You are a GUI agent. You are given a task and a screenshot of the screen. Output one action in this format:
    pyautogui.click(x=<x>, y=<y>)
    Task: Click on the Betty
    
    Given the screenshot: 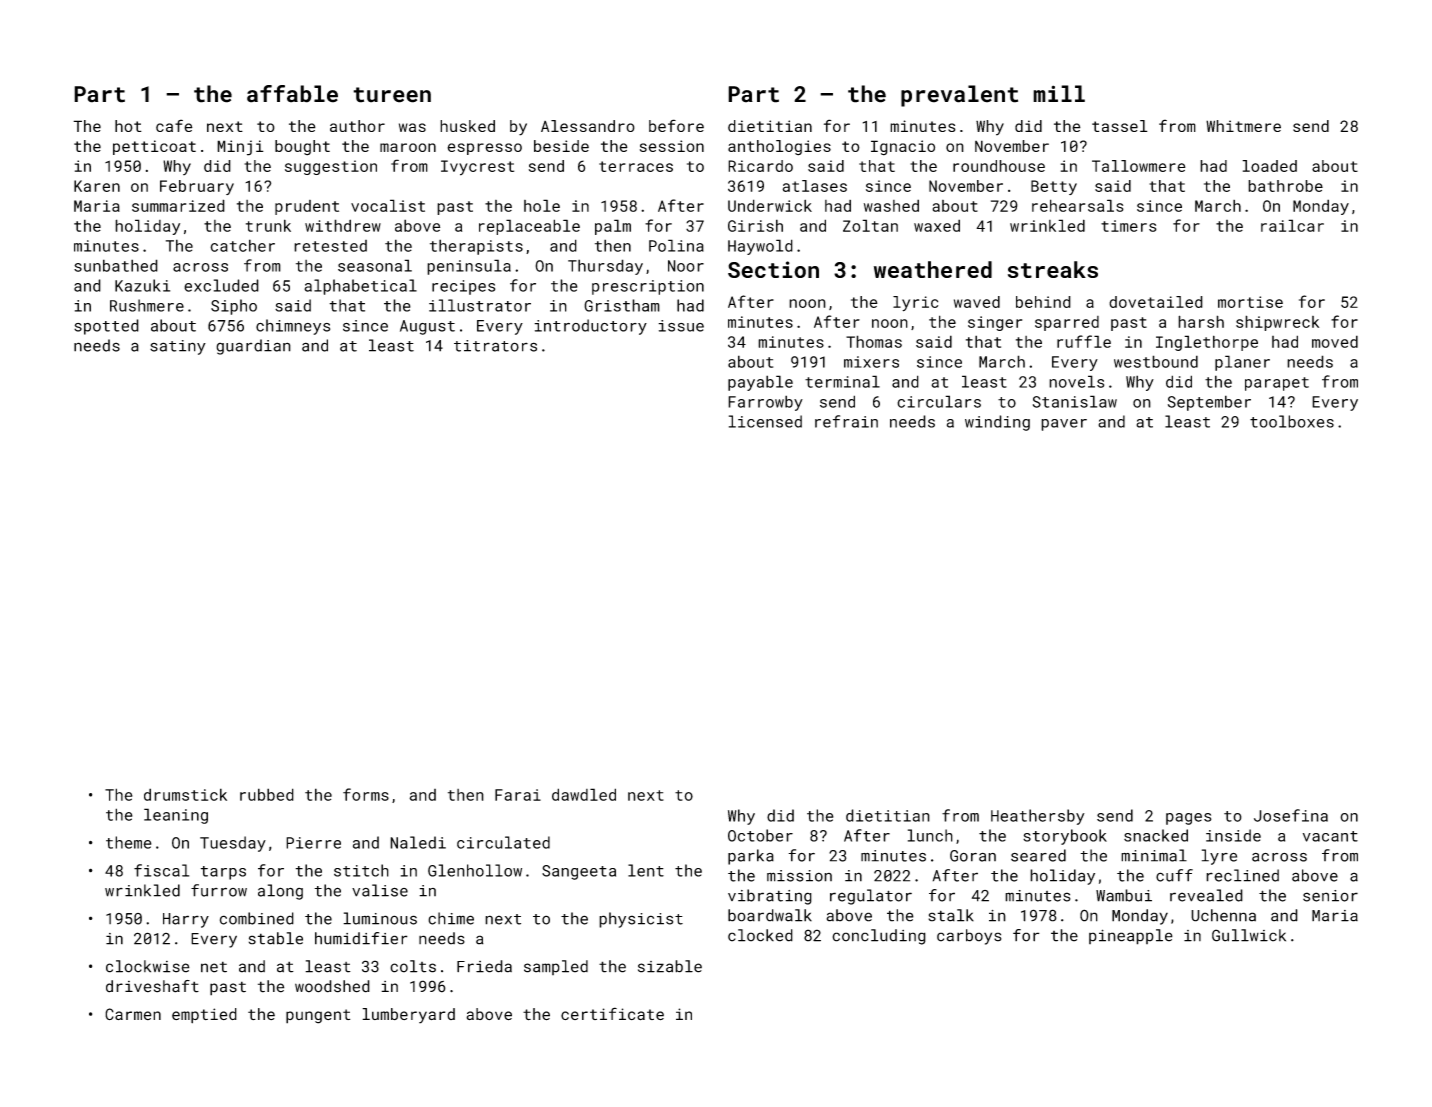 What is the action you would take?
    pyautogui.click(x=1054, y=187)
